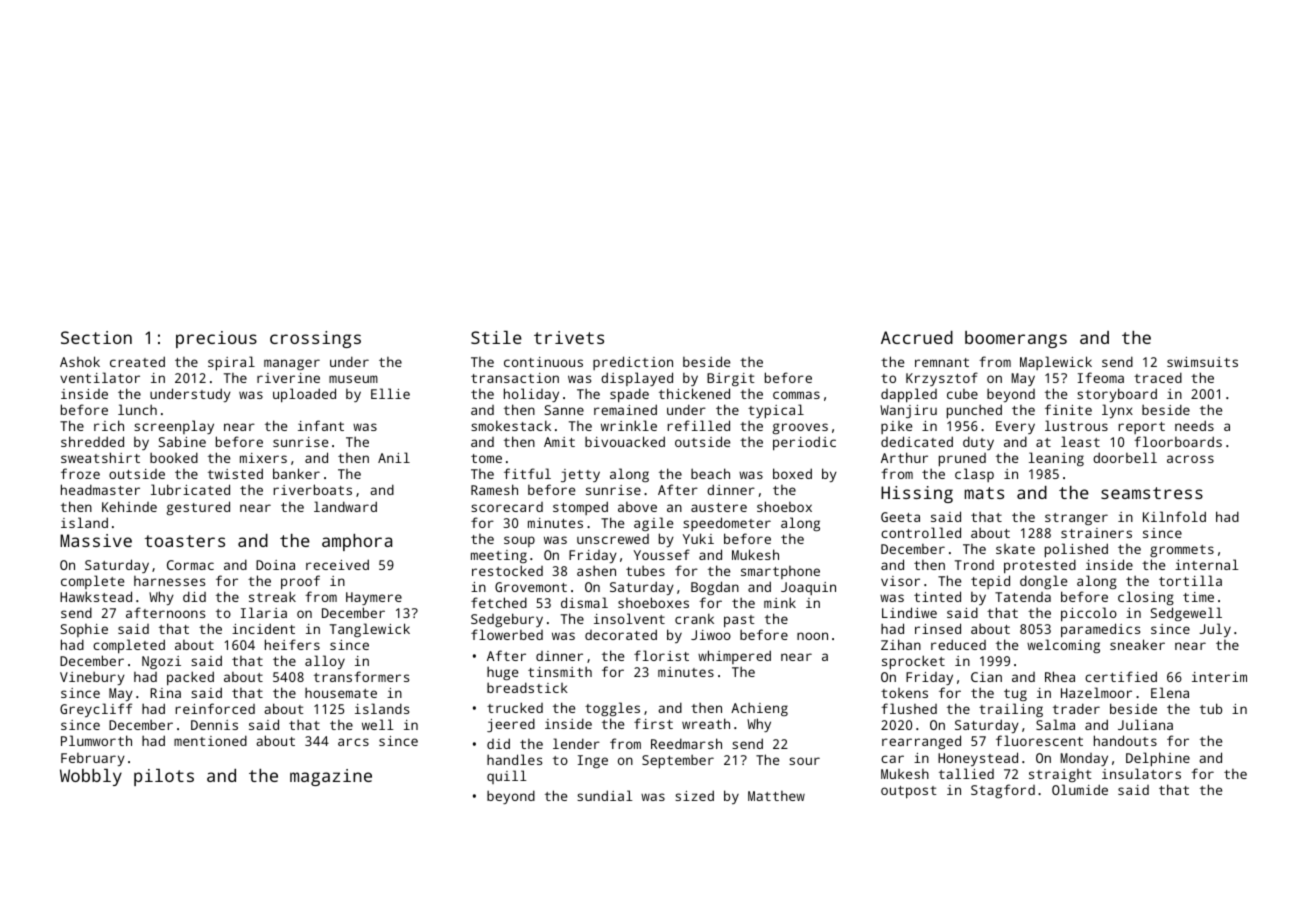 This screenshot has width=1308, height=924. I want to click on across, so click(1190, 459).
